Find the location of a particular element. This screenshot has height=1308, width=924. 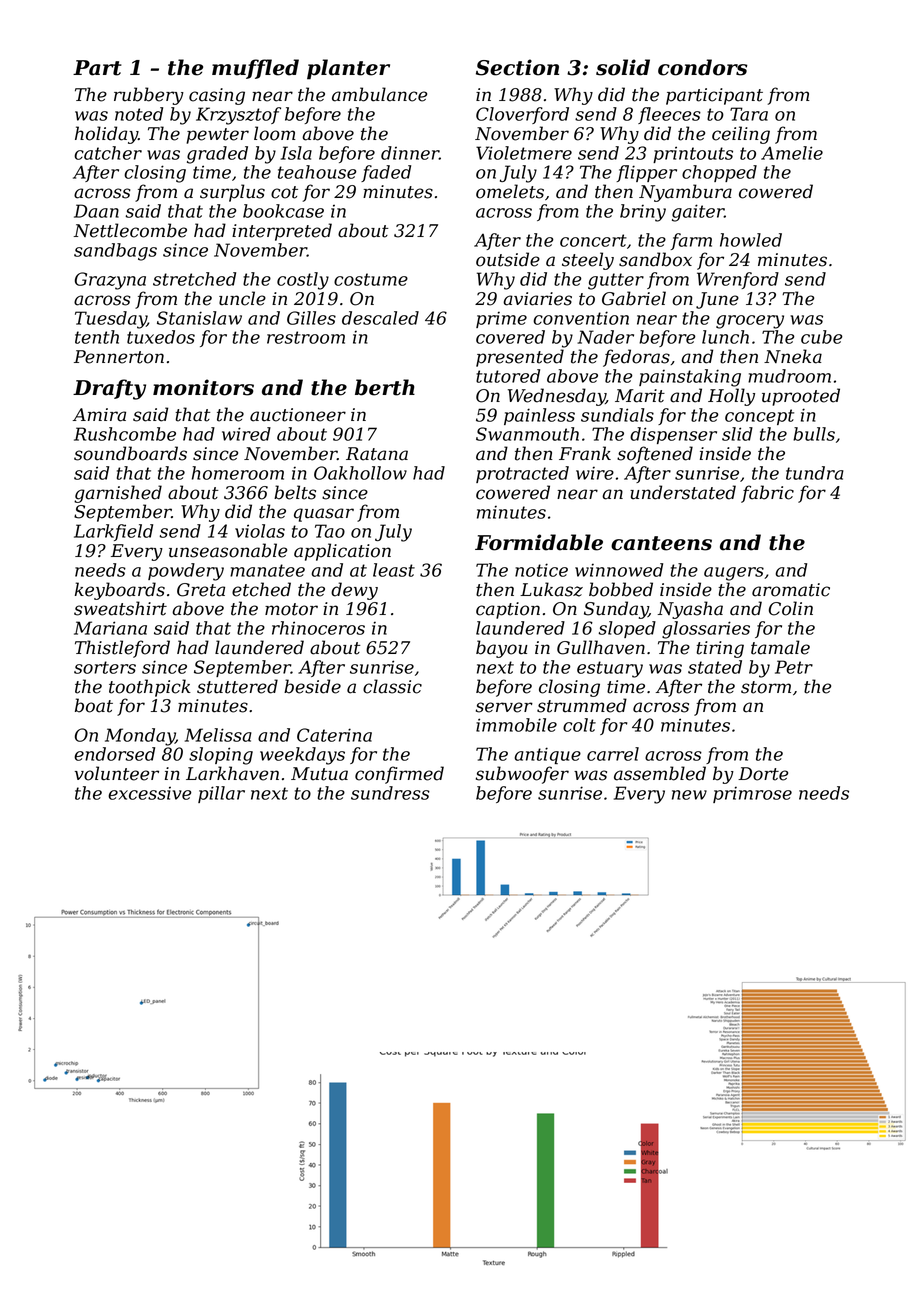

condors is located at coordinates (702, 67).
